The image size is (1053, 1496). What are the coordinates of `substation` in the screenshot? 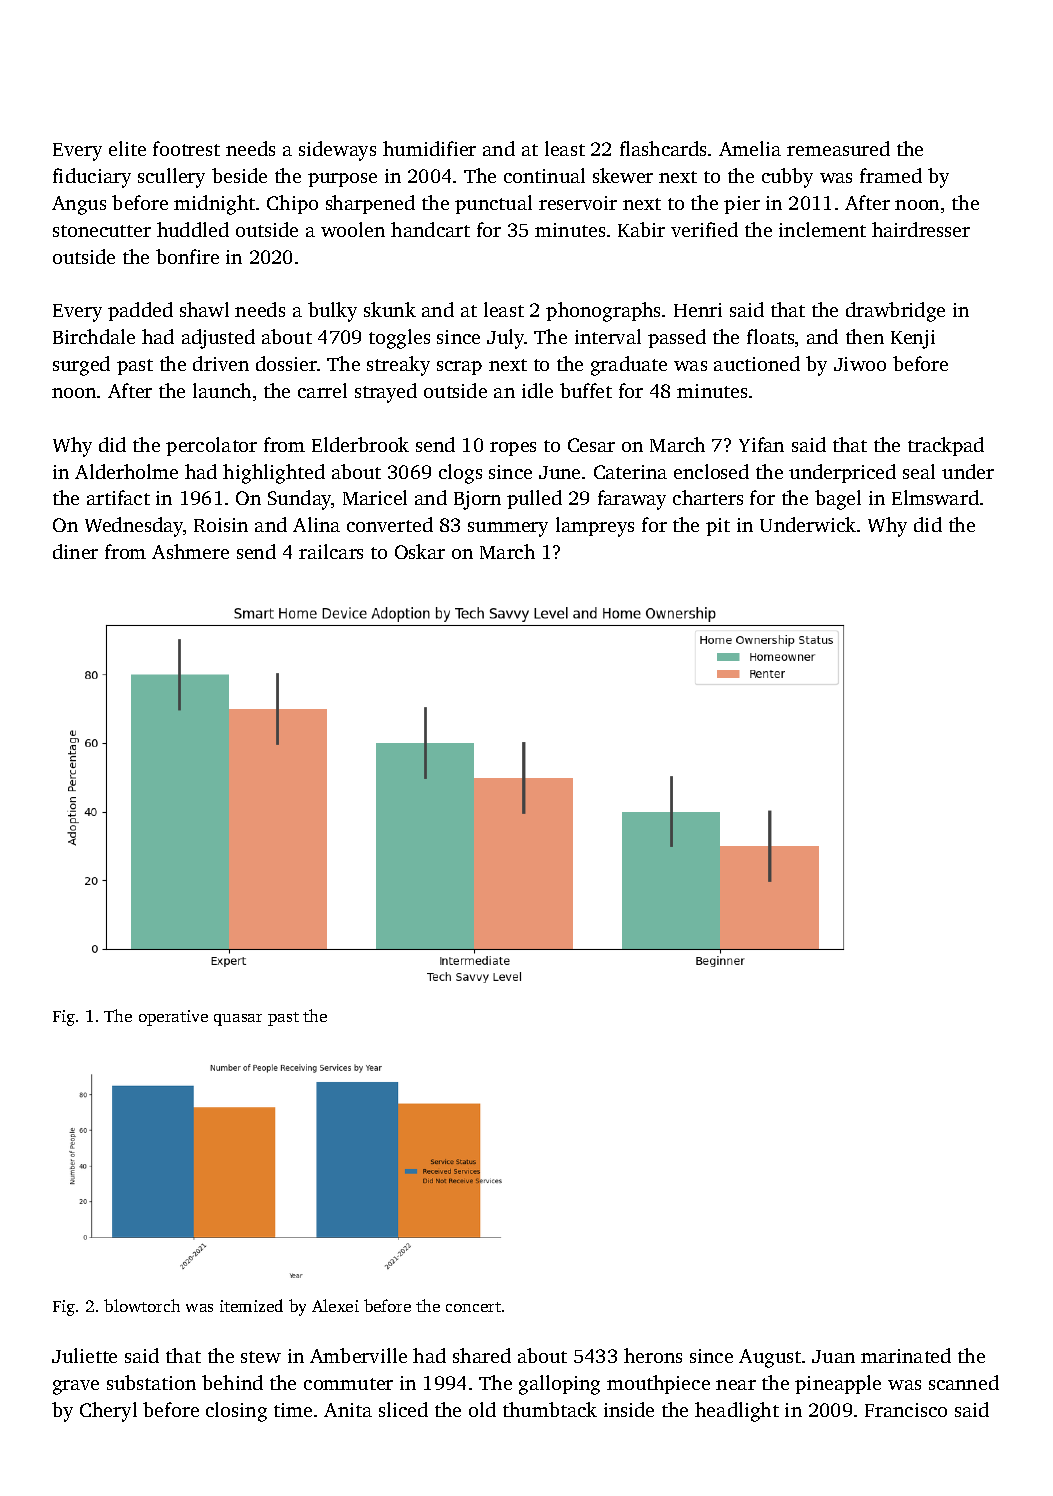 It's located at (151, 1382).
